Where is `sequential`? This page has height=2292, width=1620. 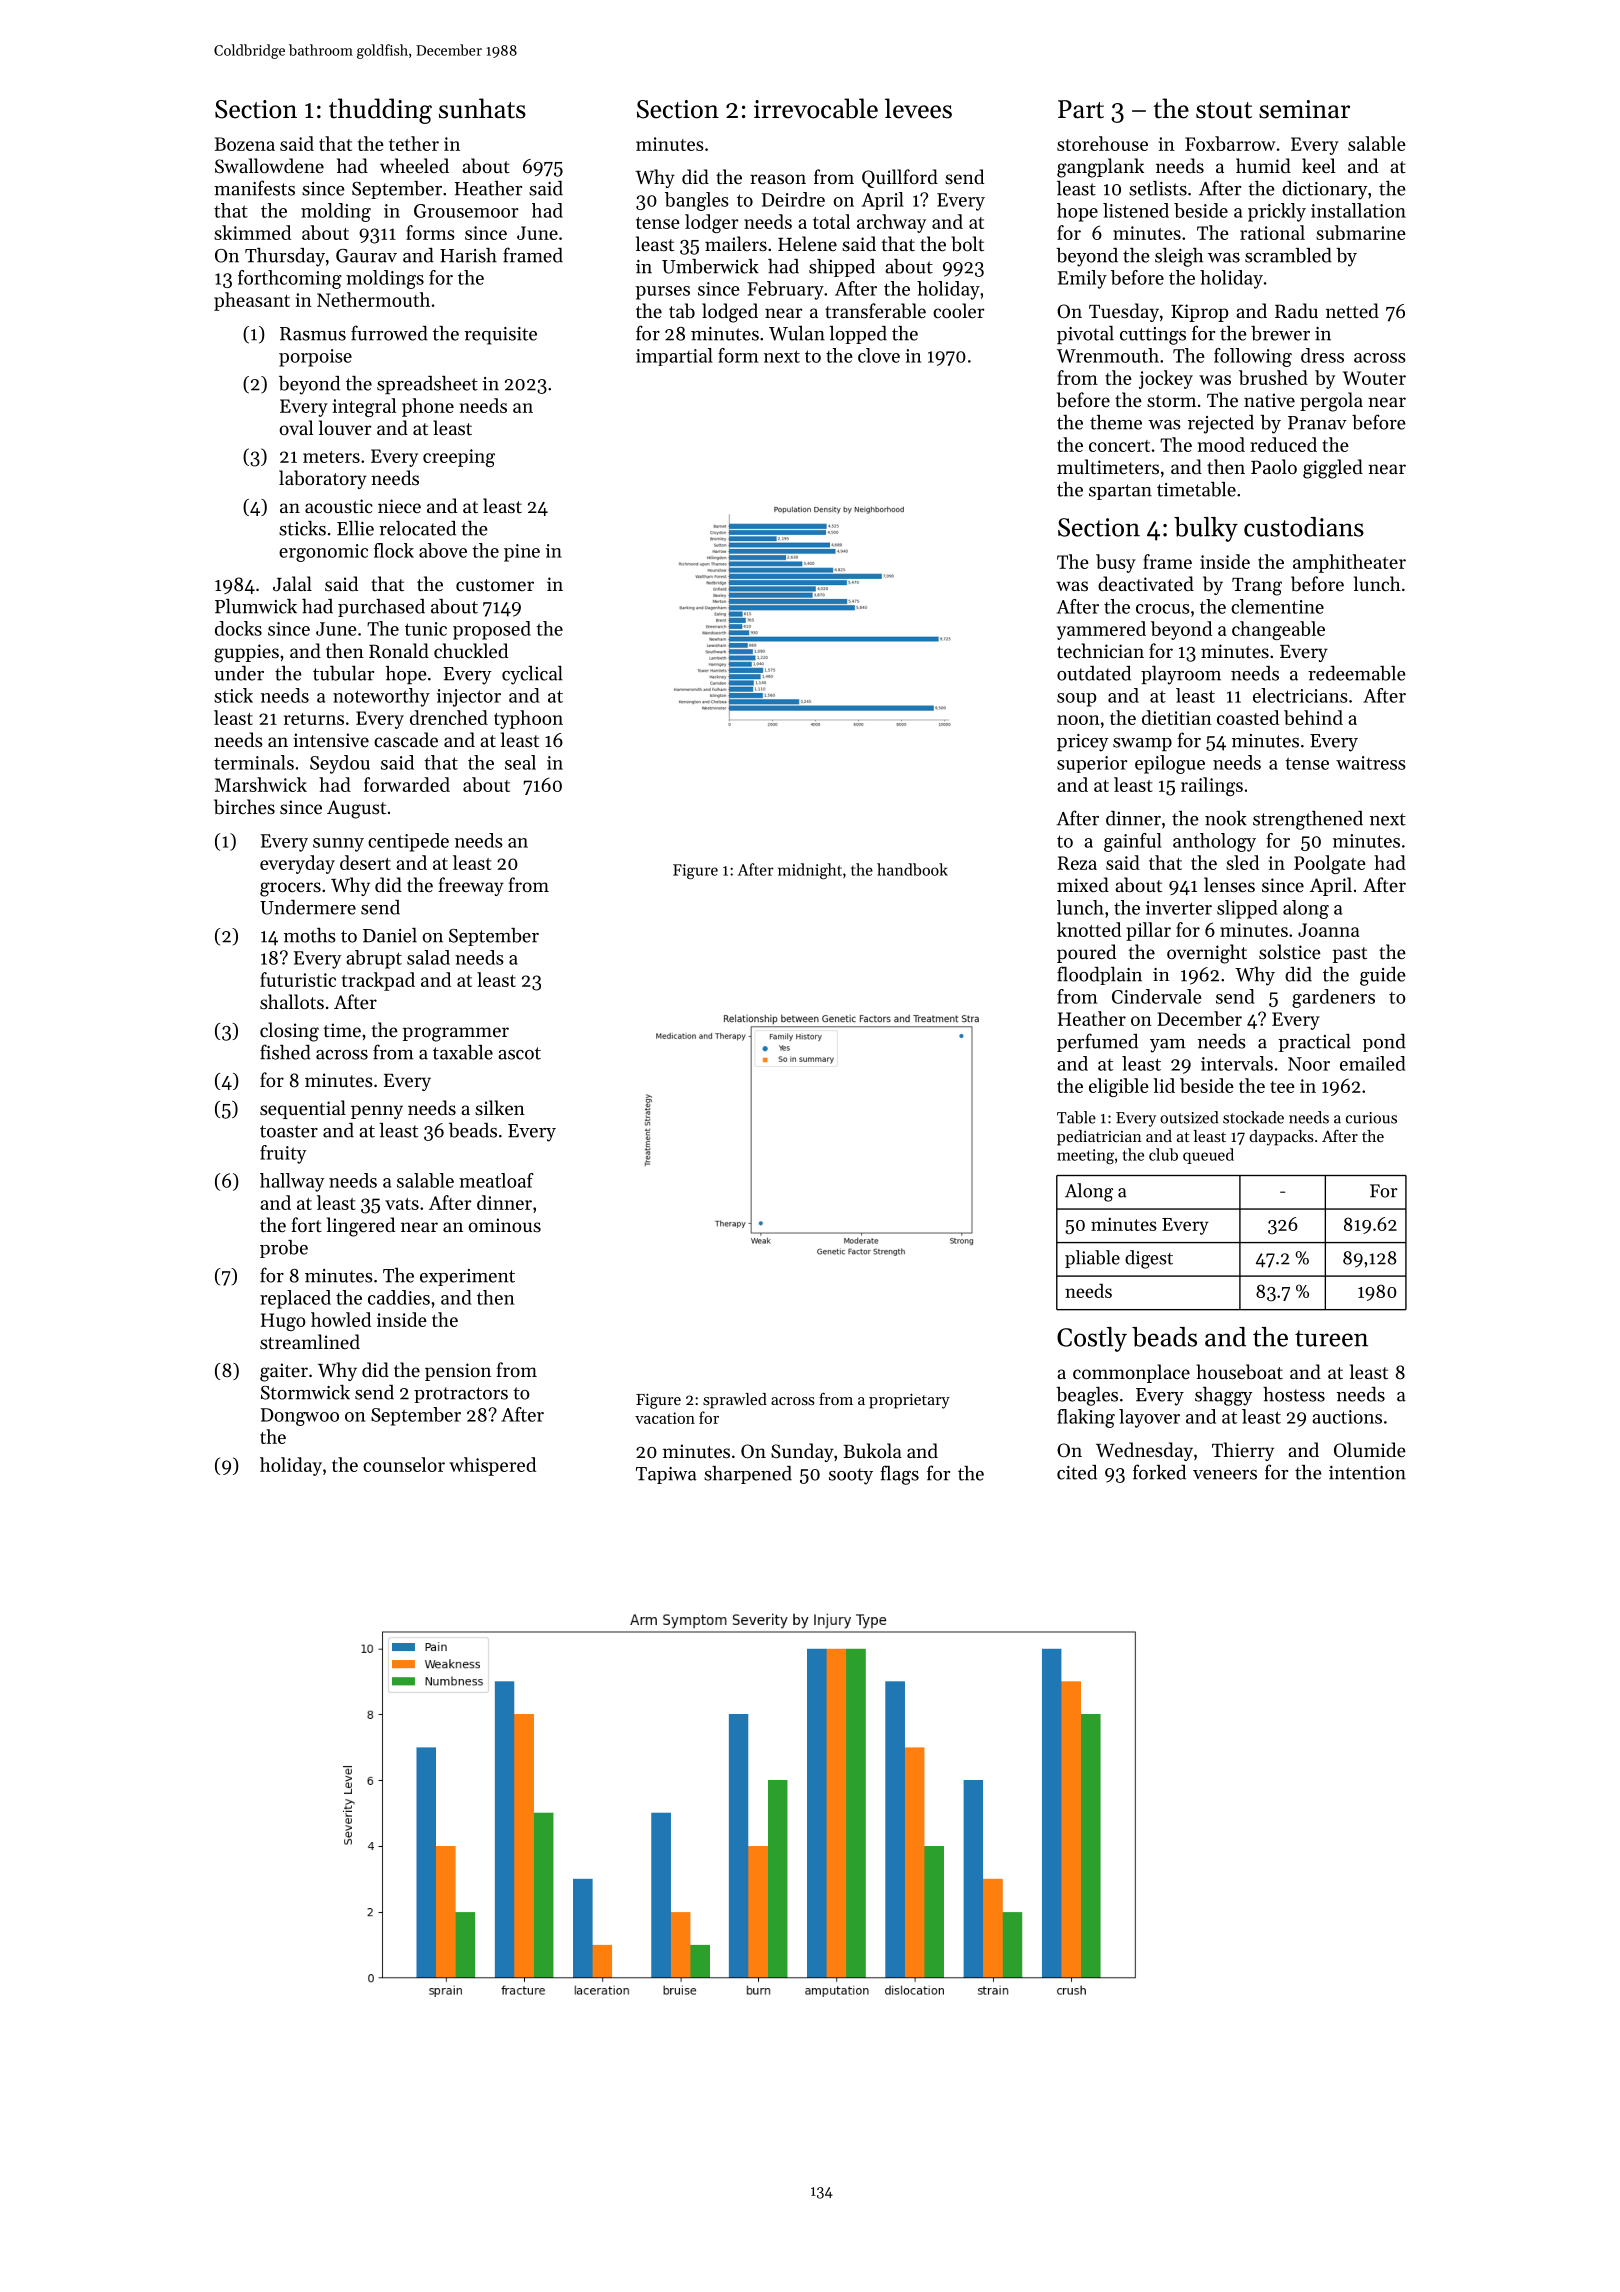 sequential is located at coordinates (303, 1109).
